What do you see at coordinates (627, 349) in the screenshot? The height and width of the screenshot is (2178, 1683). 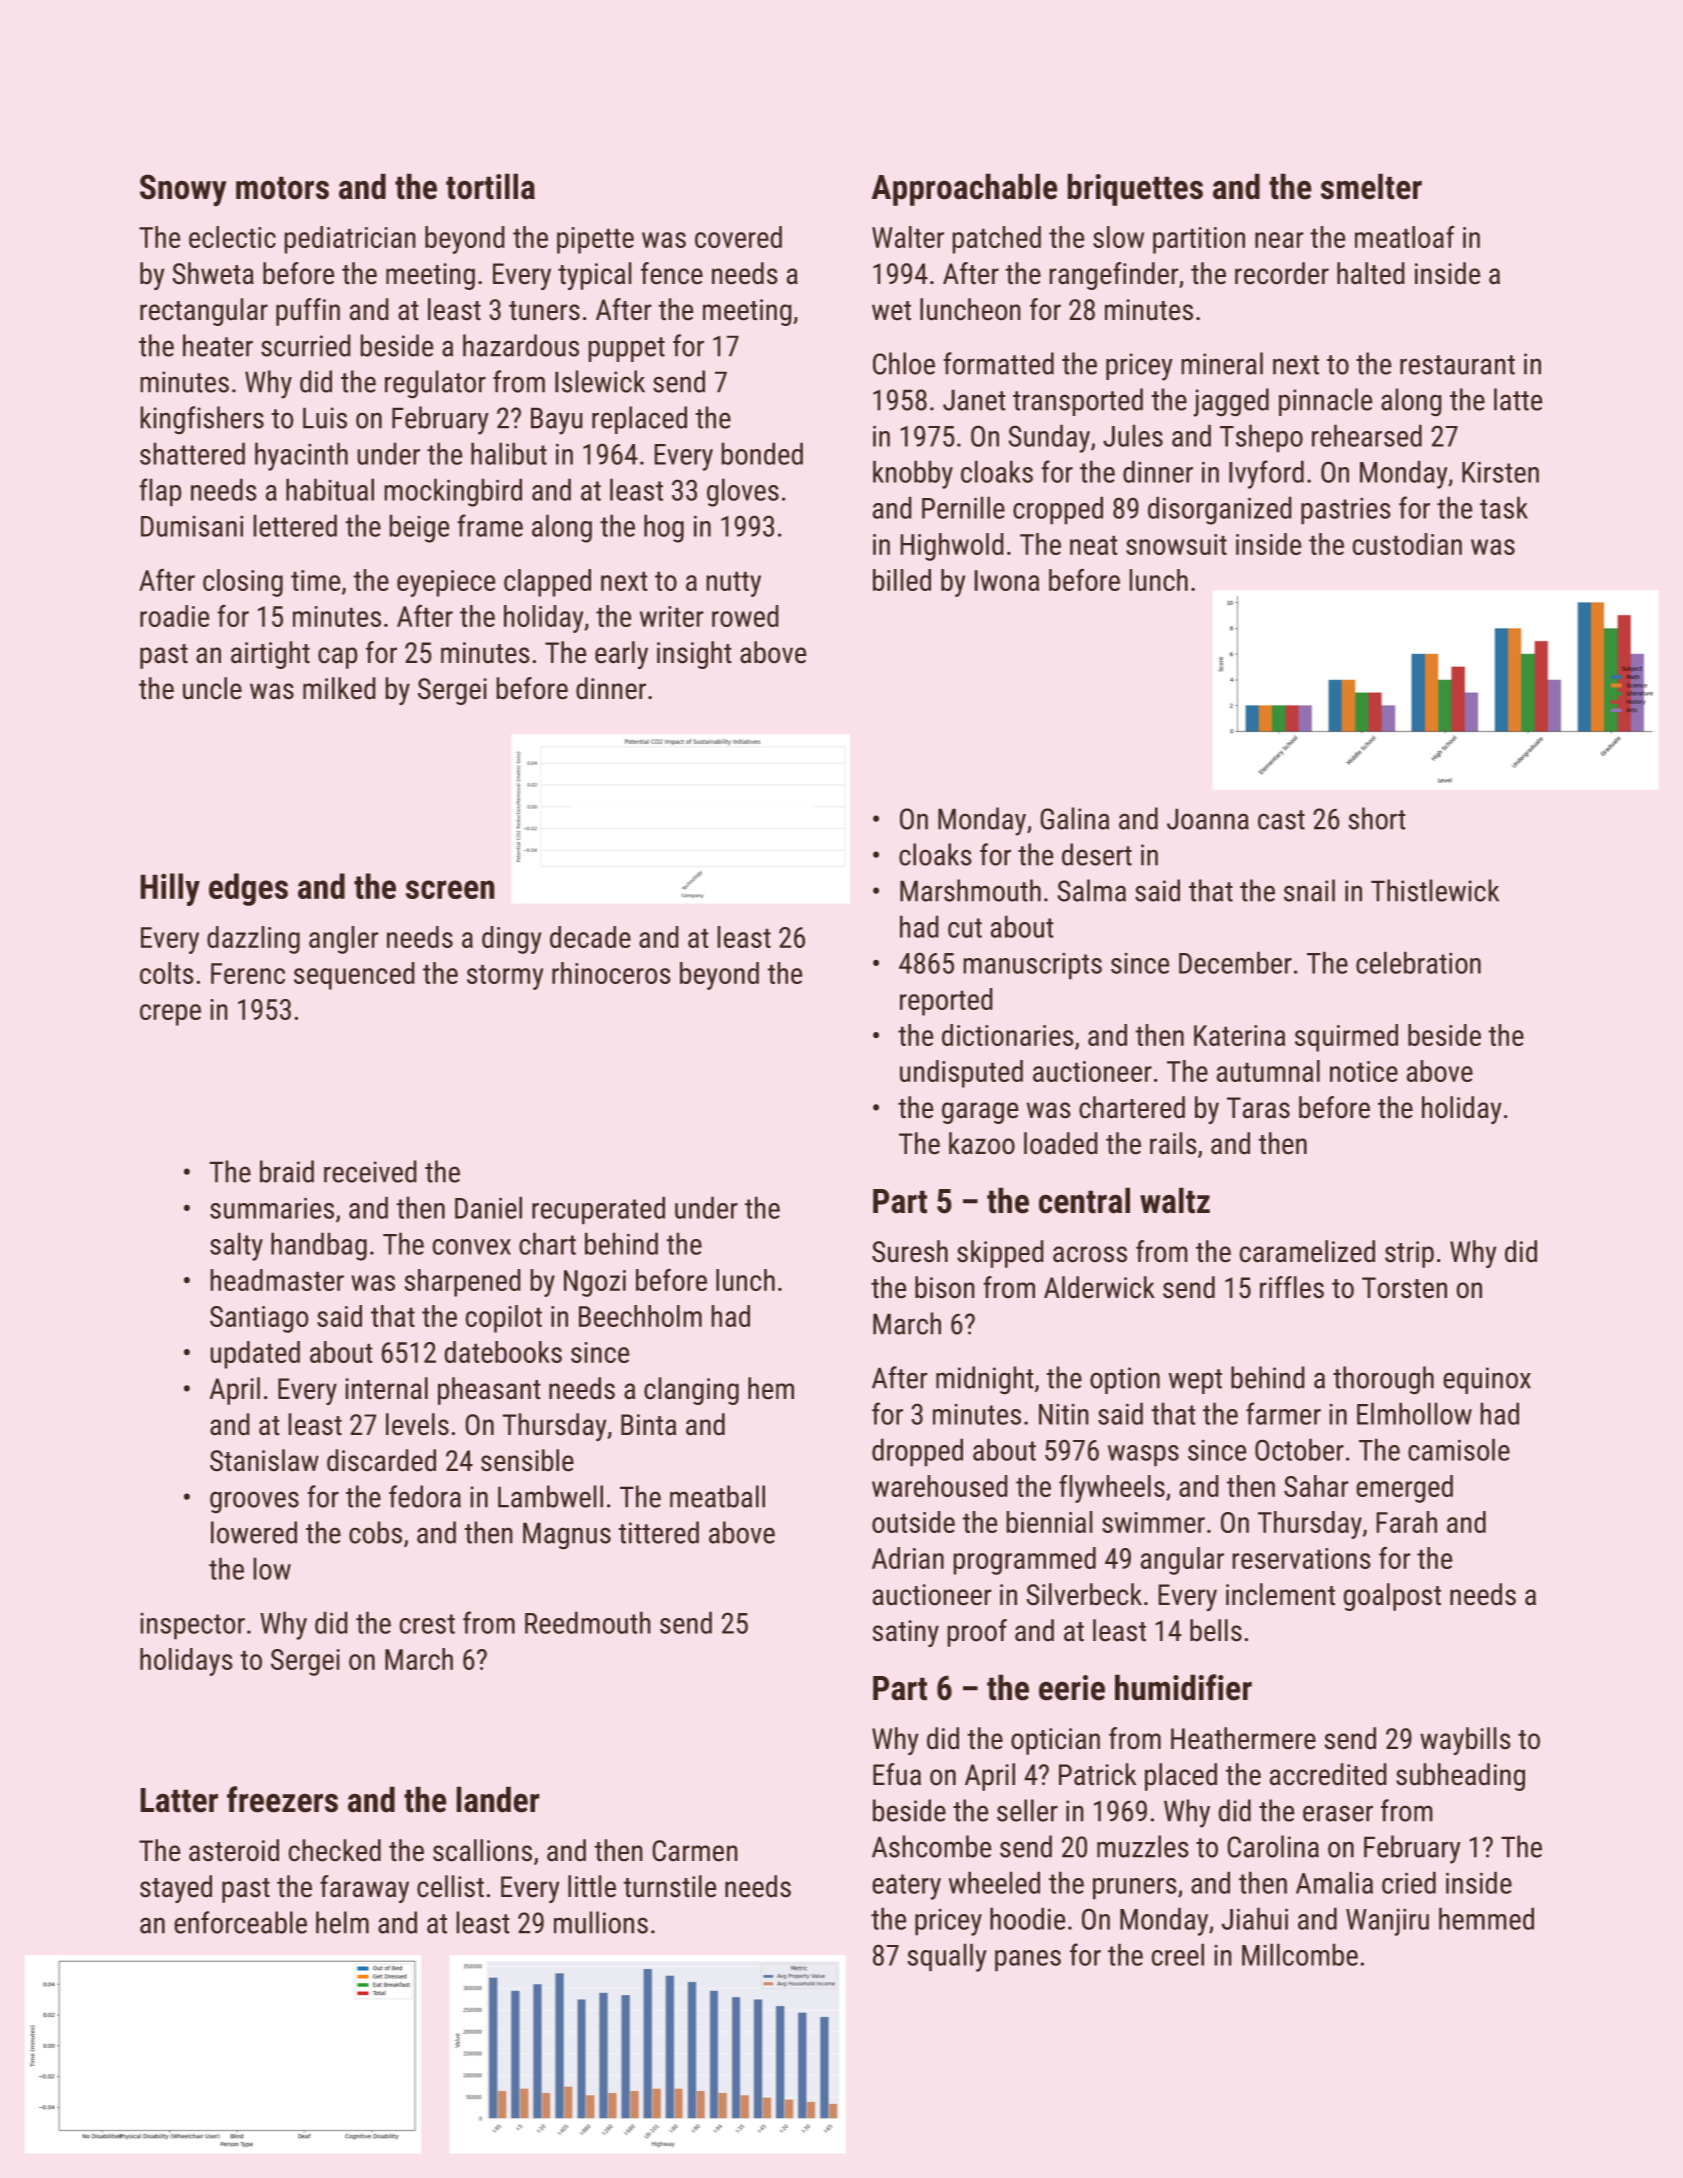 I see `puppet` at bounding box center [627, 349].
